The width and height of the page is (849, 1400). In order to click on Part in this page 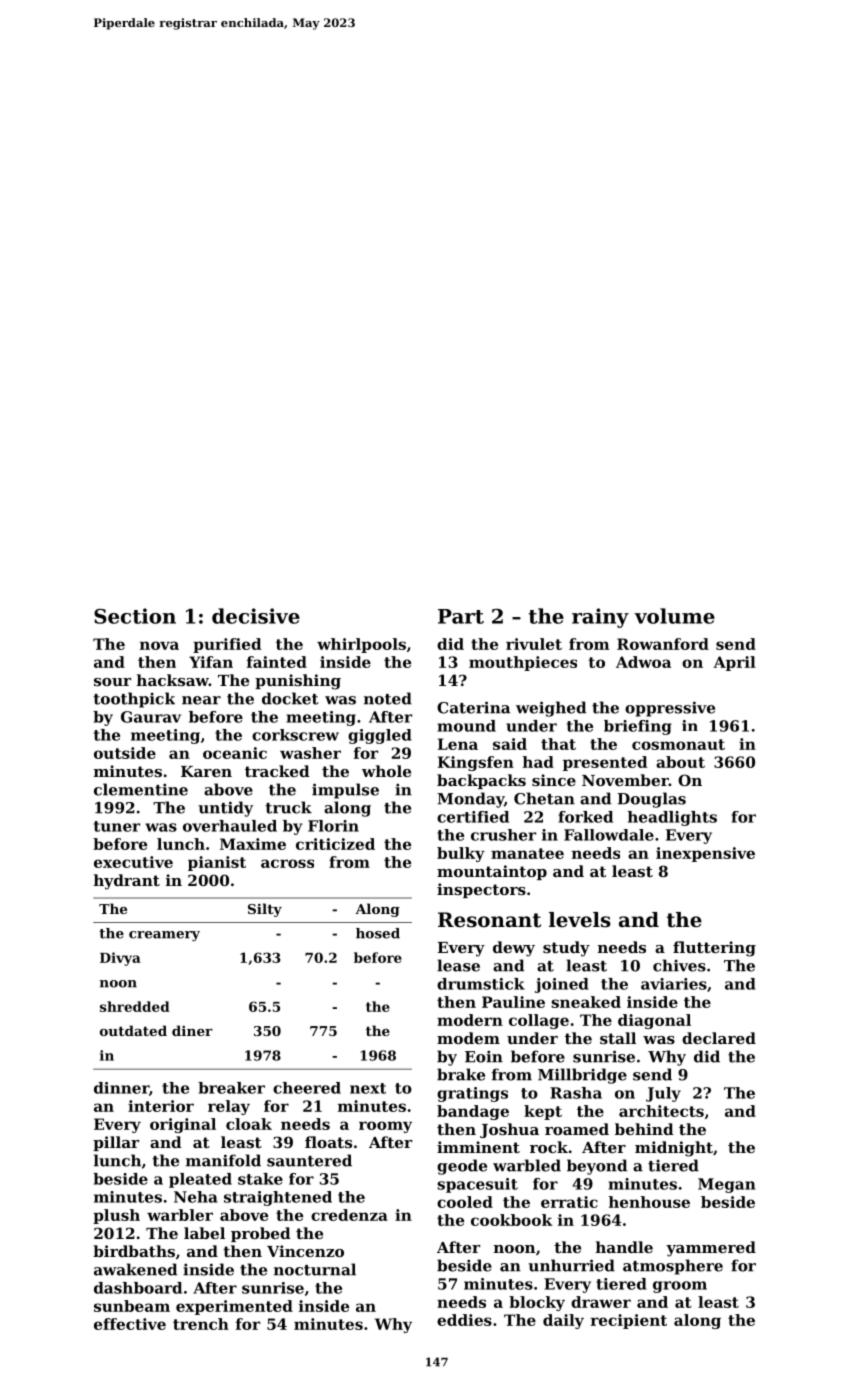, I will do `click(461, 616)`.
